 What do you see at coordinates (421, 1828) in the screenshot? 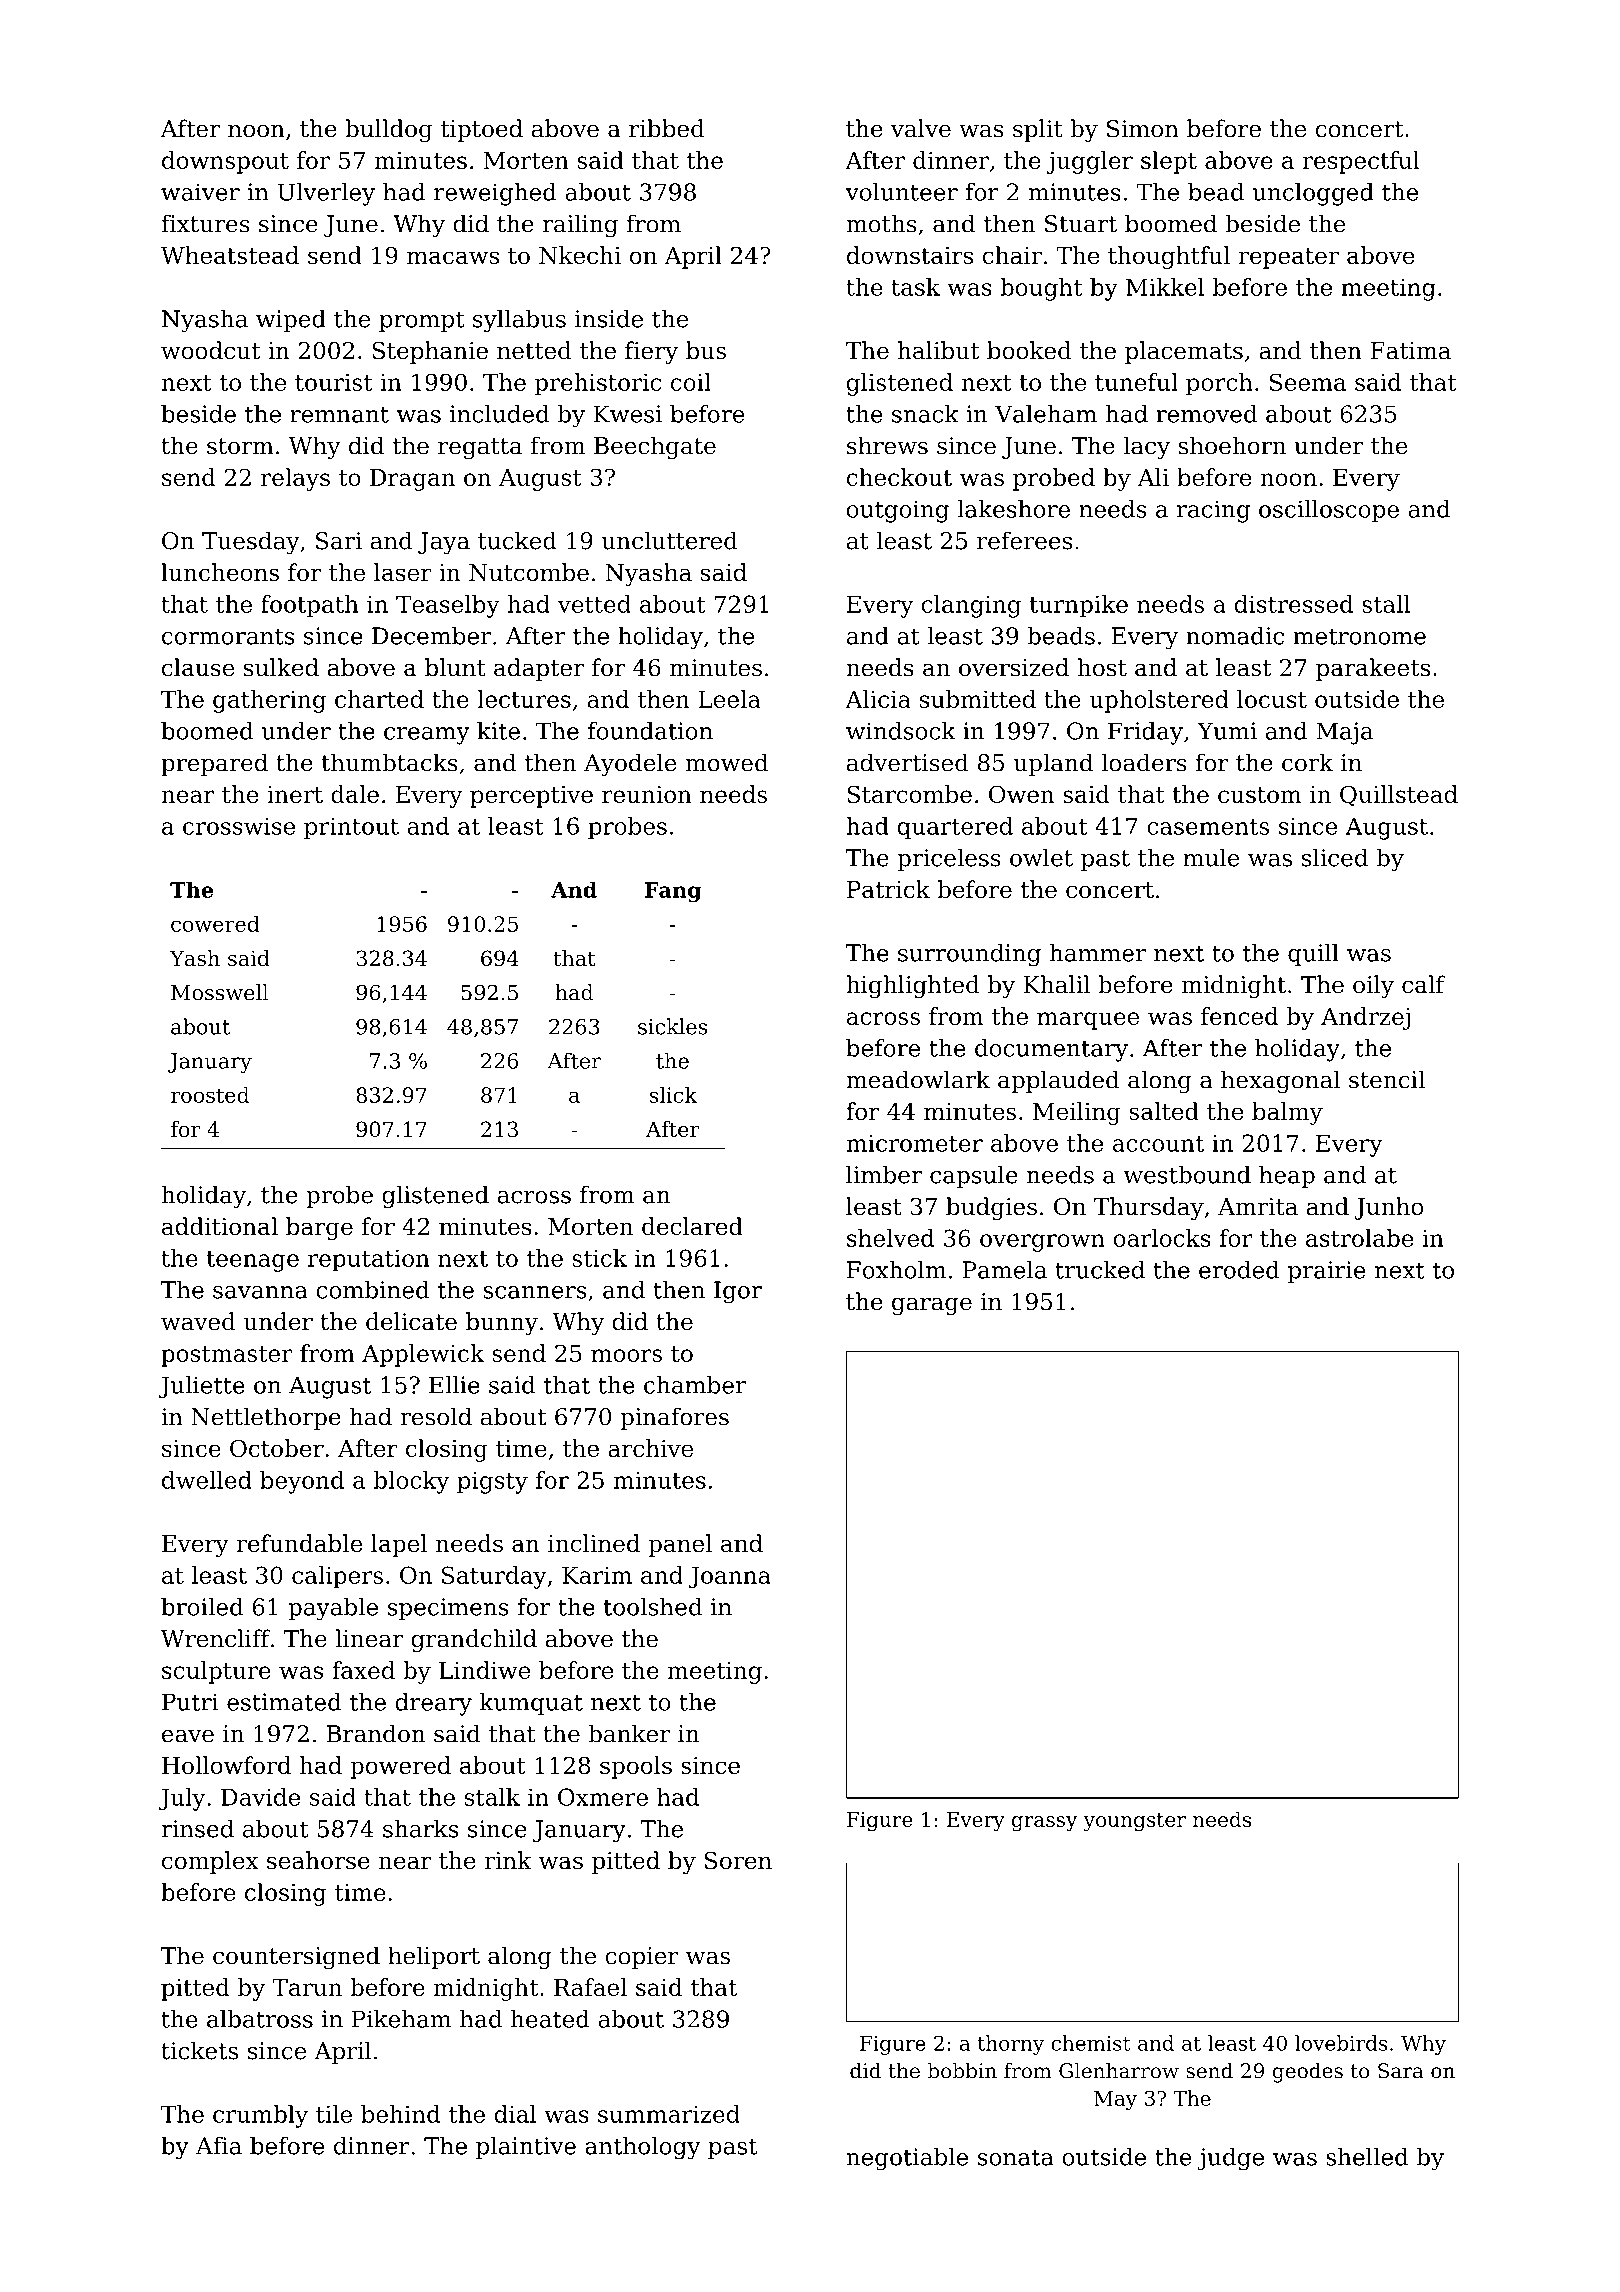
I see `sharks` at bounding box center [421, 1828].
